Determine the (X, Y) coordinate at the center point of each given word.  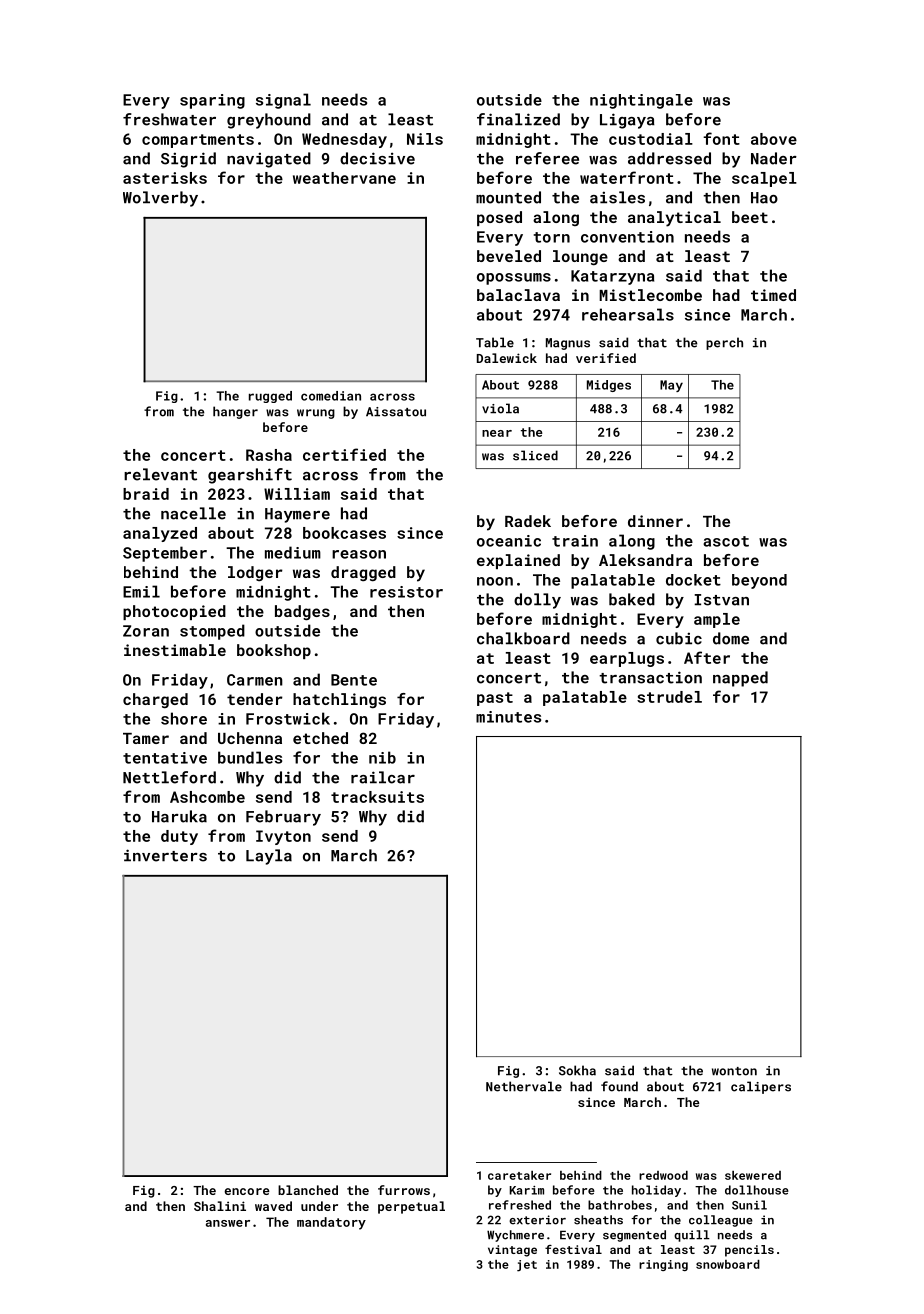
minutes (508, 717)
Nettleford (169, 777)
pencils (749, 1251)
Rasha (269, 455)
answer (228, 1223)
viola (500, 408)
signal (283, 101)
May (671, 386)
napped (740, 679)
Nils (425, 139)
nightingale (641, 101)
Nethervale (524, 1086)
